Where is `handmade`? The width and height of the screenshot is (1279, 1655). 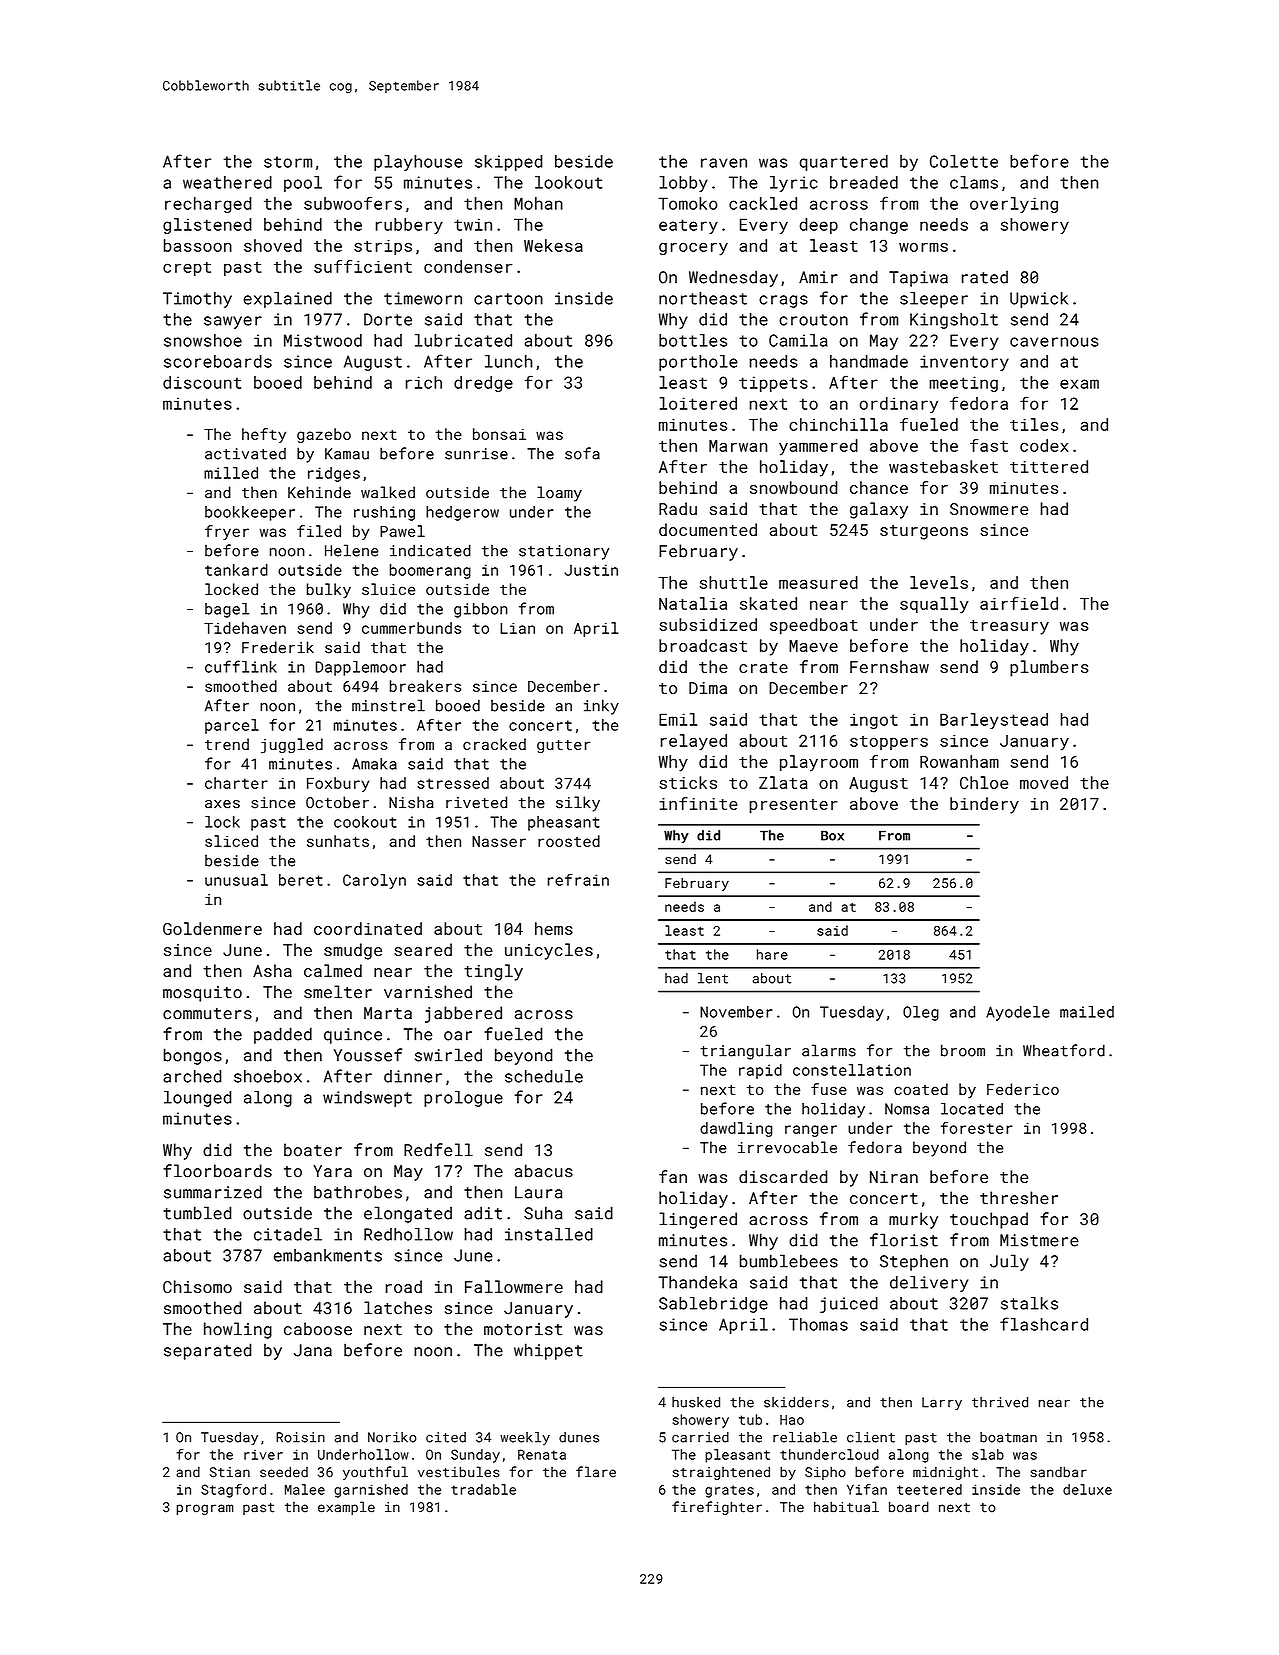
handmade is located at coordinates (869, 361).
